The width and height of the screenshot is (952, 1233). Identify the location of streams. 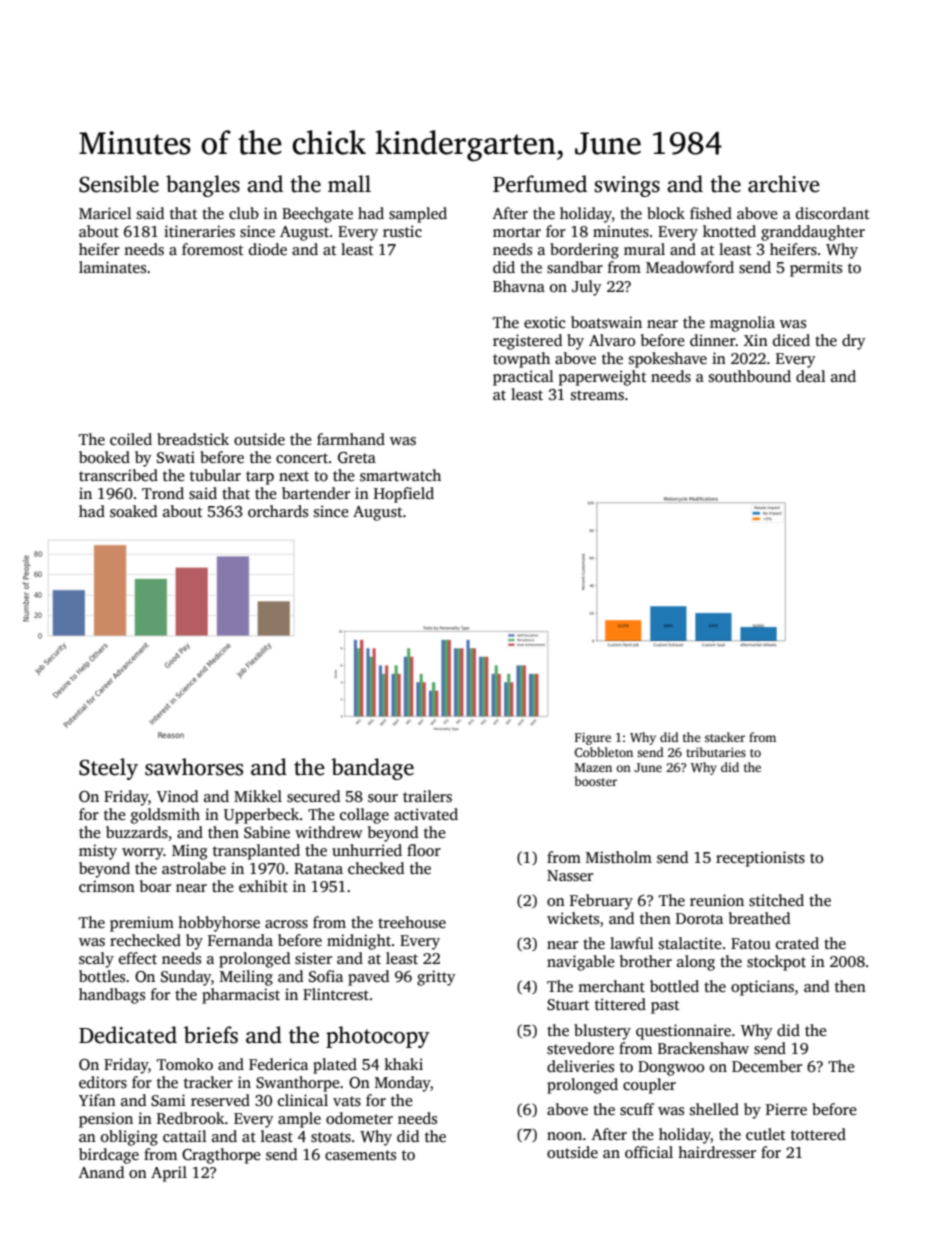
(597, 395).
